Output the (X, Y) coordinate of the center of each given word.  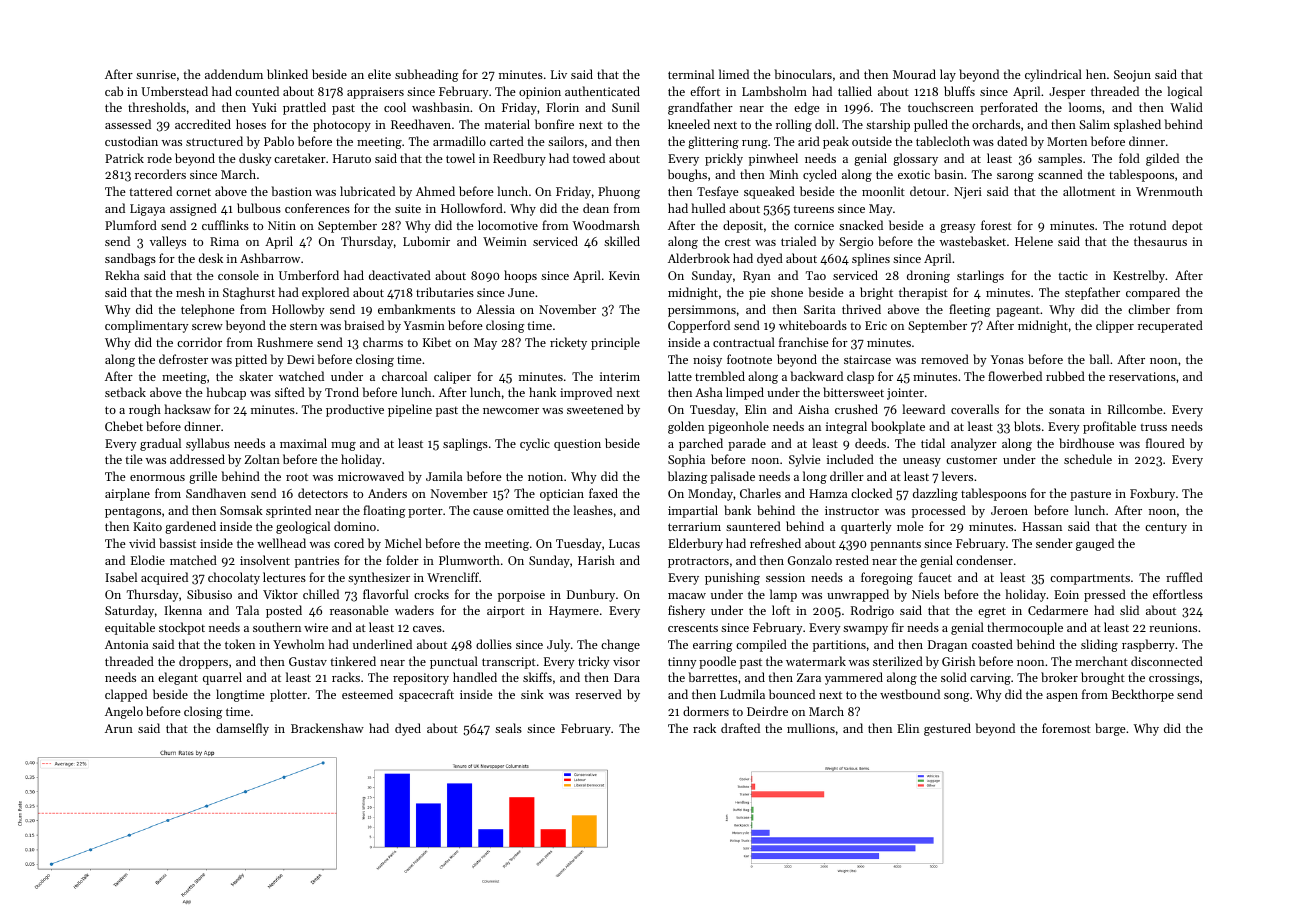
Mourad (914, 74)
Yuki (264, 107)
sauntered (753, 526)
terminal (691, 74)
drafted (740, 728)
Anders (387, 493)
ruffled (1184, 577)
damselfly (242, 729)
